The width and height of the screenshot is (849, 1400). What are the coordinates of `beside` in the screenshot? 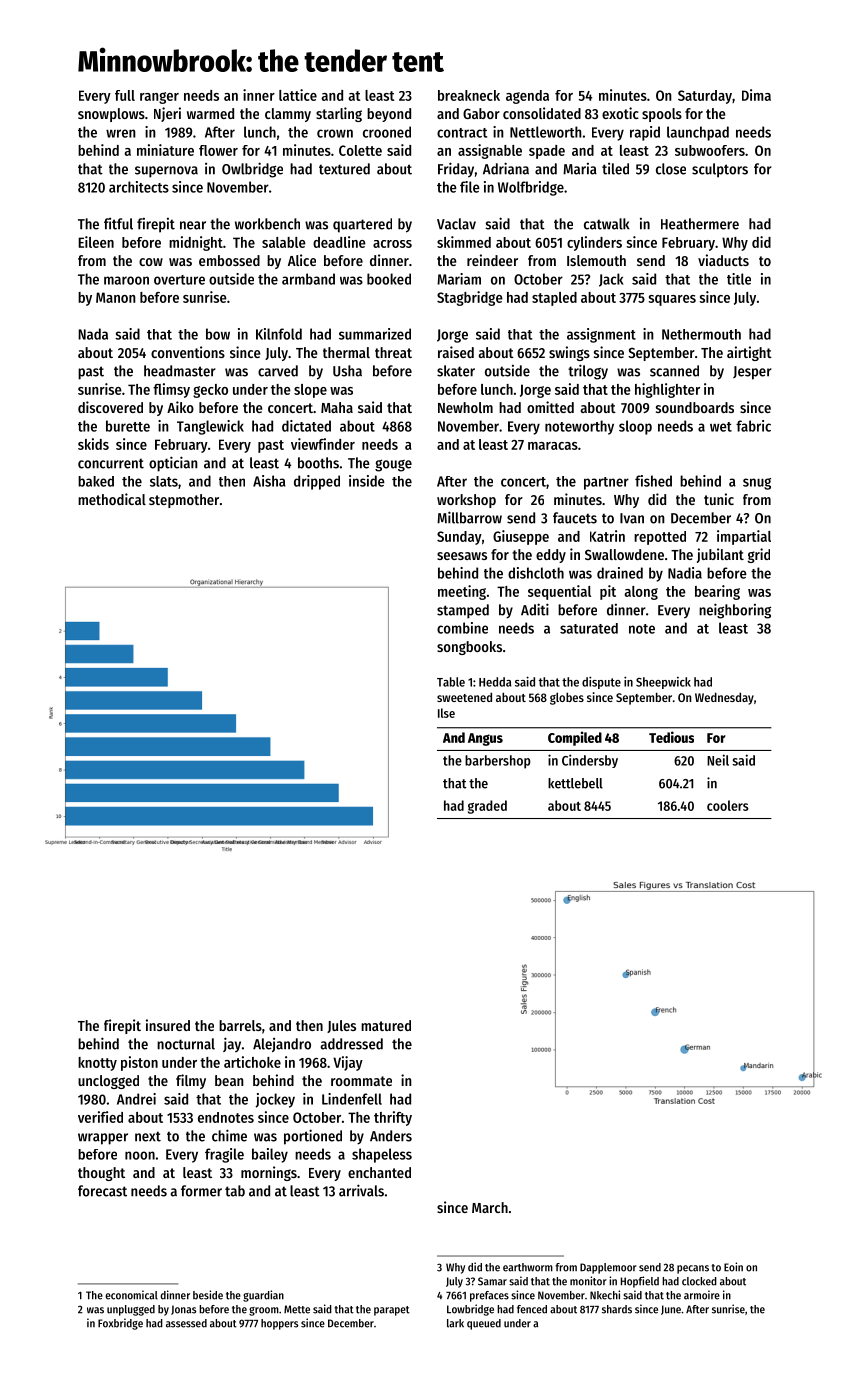 It's located at (208, 1295).
